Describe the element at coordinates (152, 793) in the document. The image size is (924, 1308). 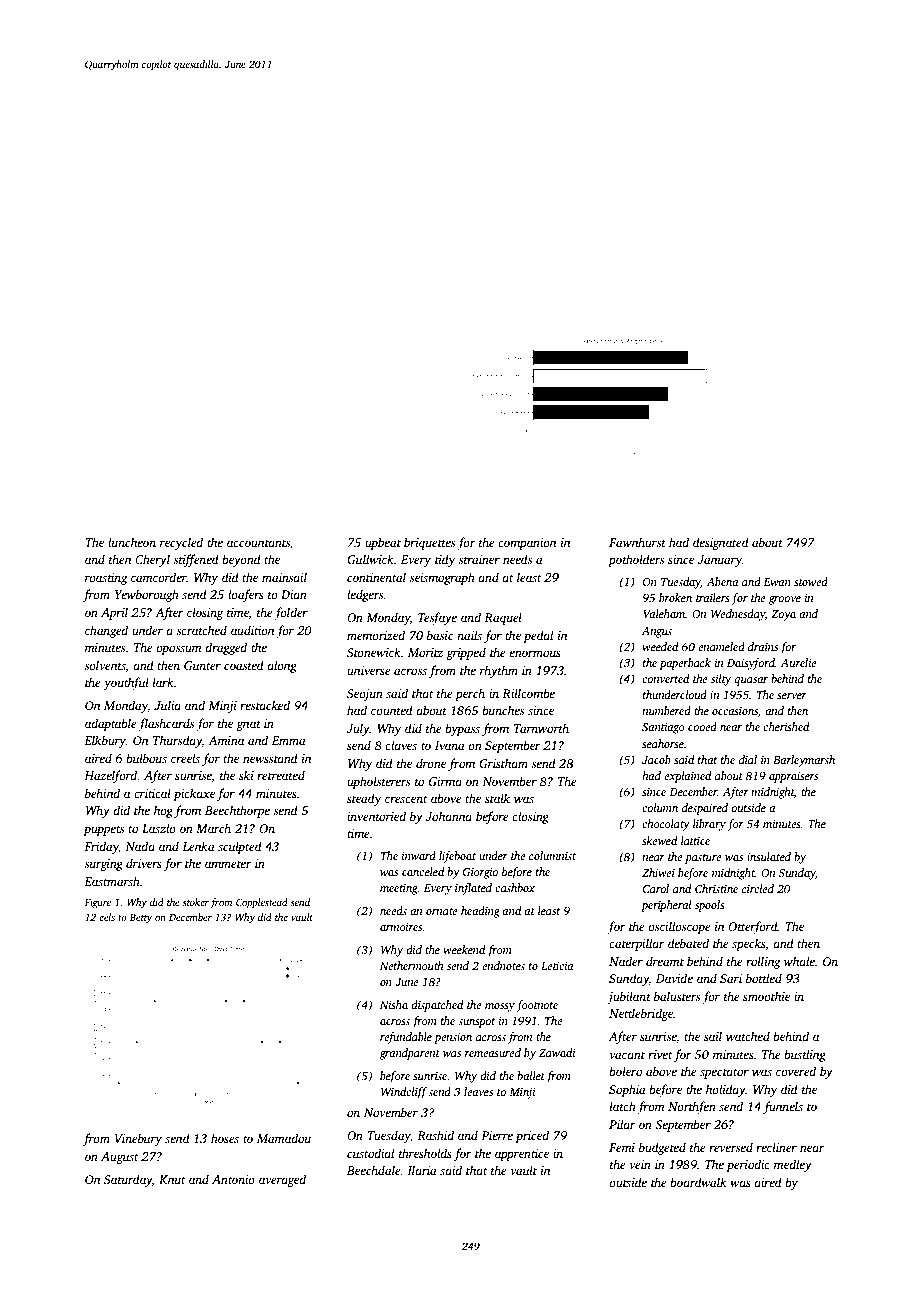
I see `critical` at that location.
